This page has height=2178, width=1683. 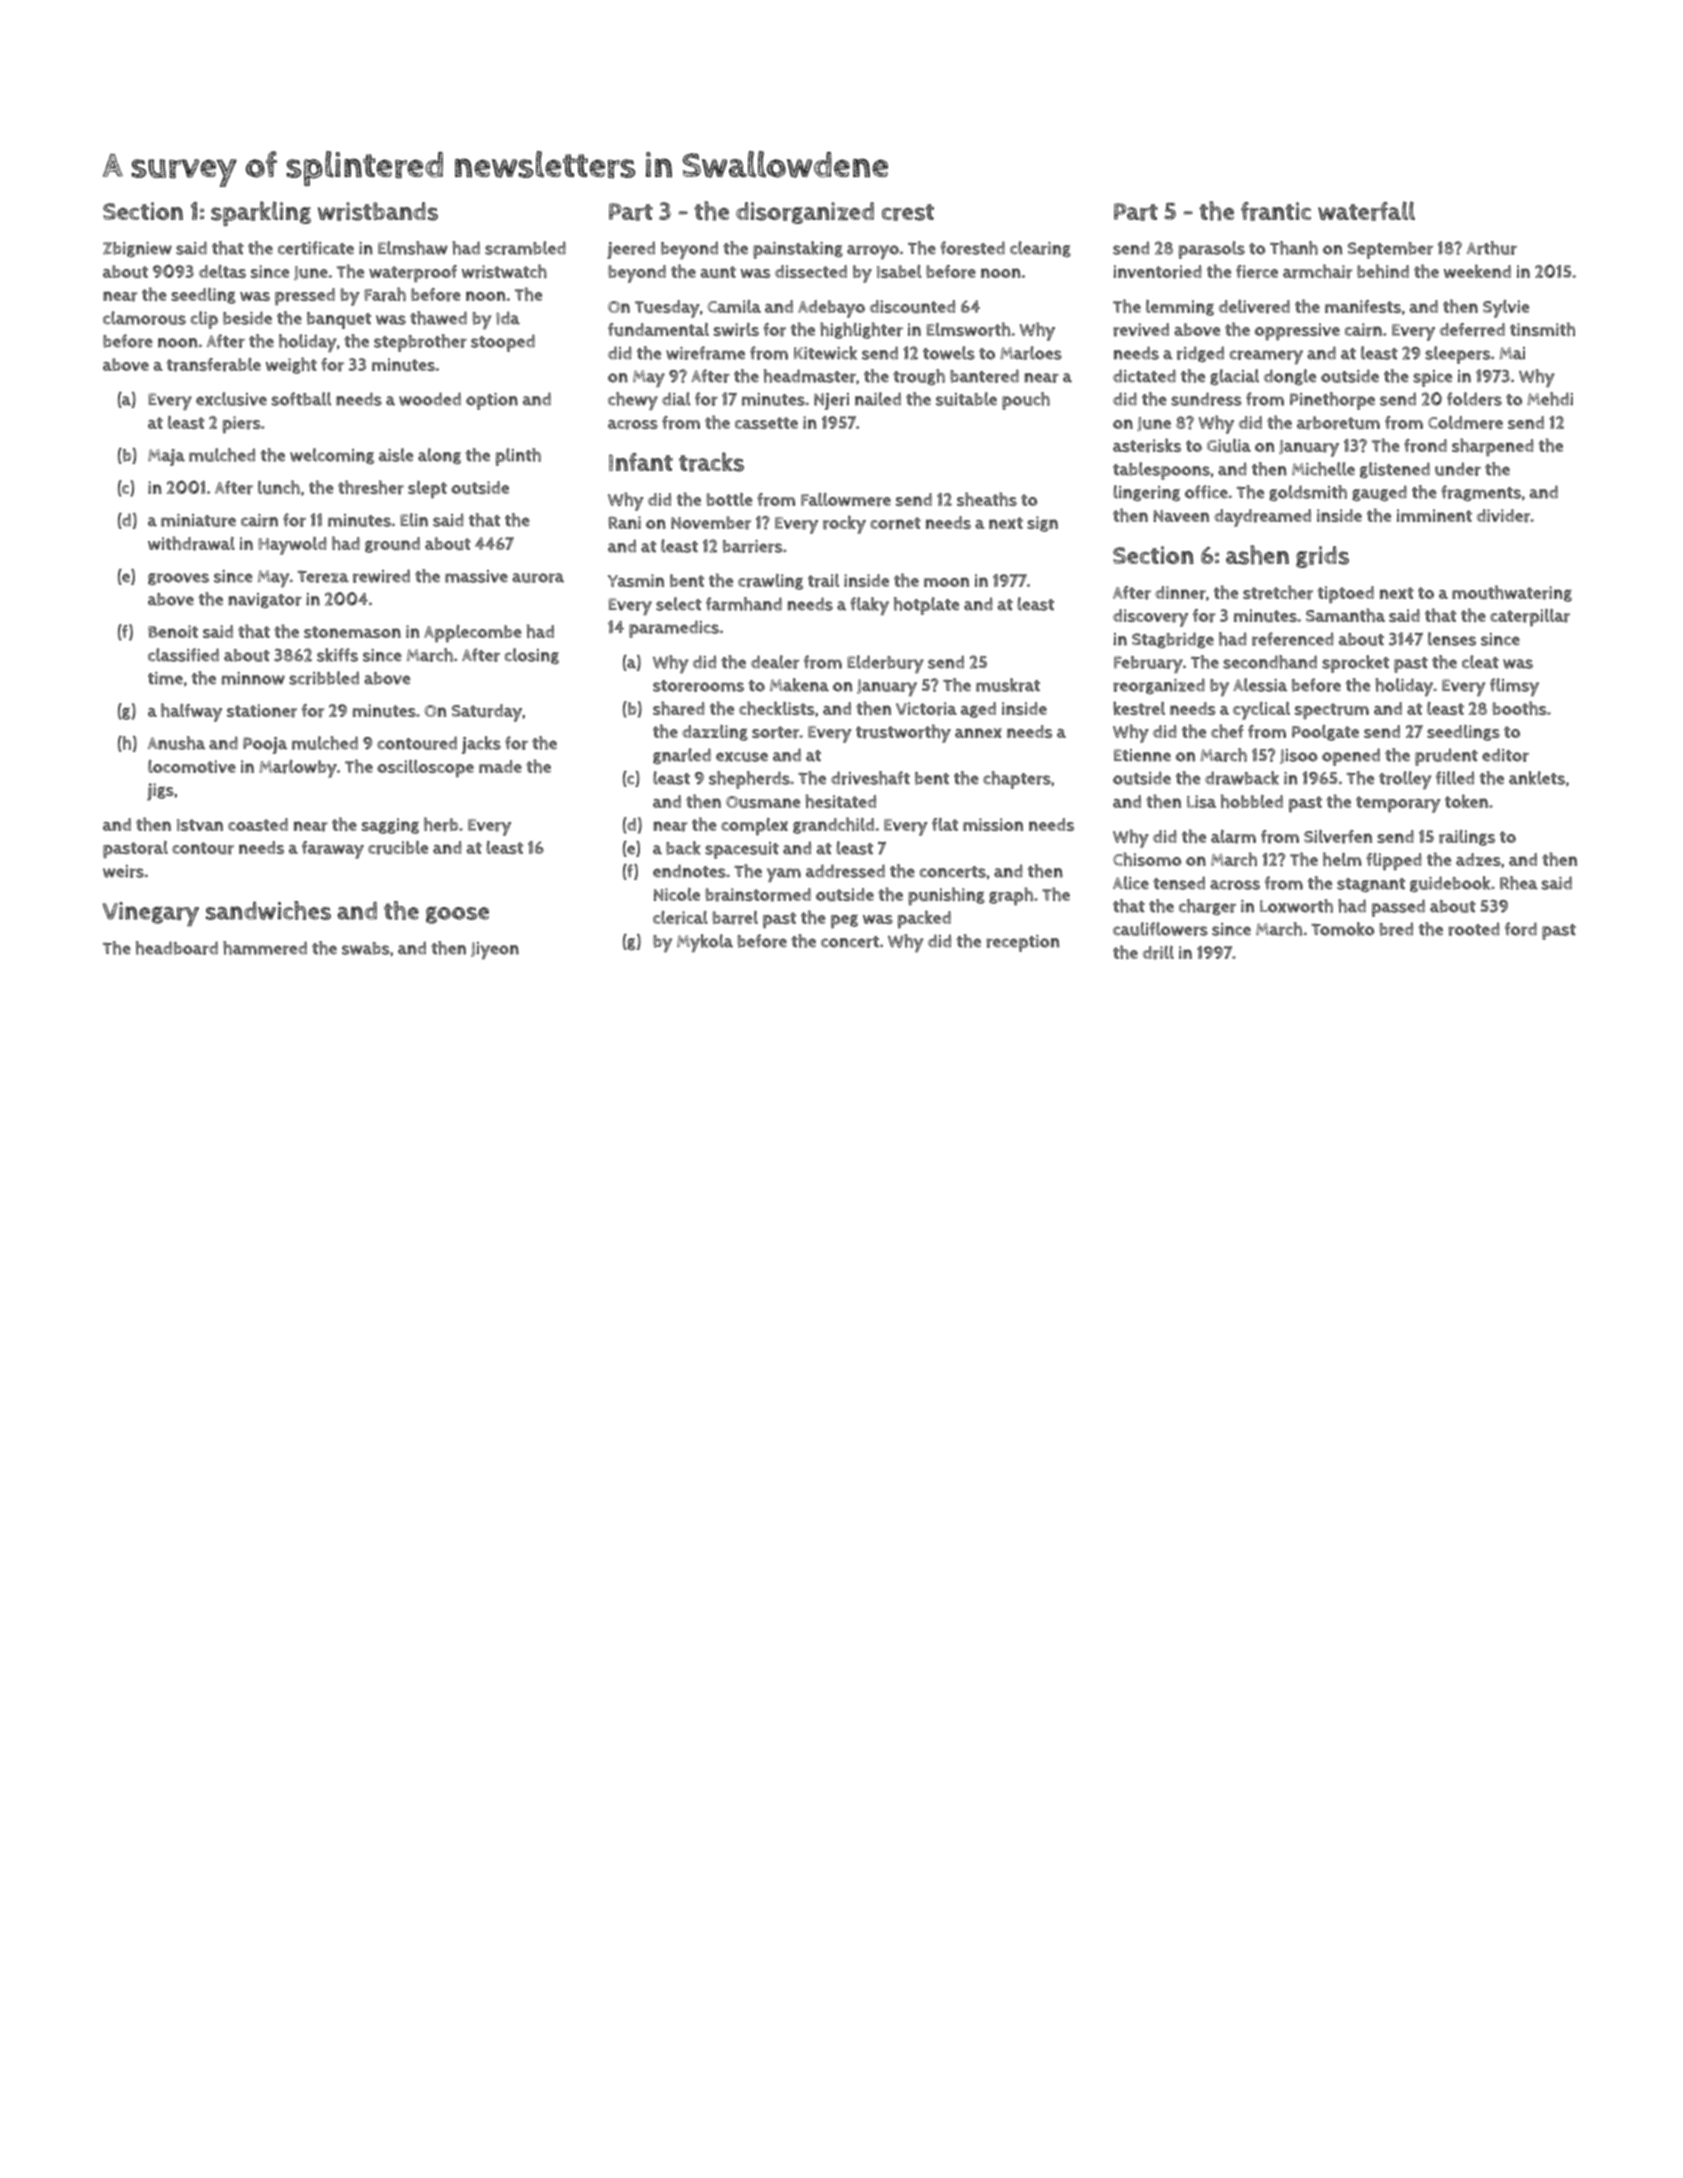 I want to click on tinsmith, so click(x=1542, y=329).
